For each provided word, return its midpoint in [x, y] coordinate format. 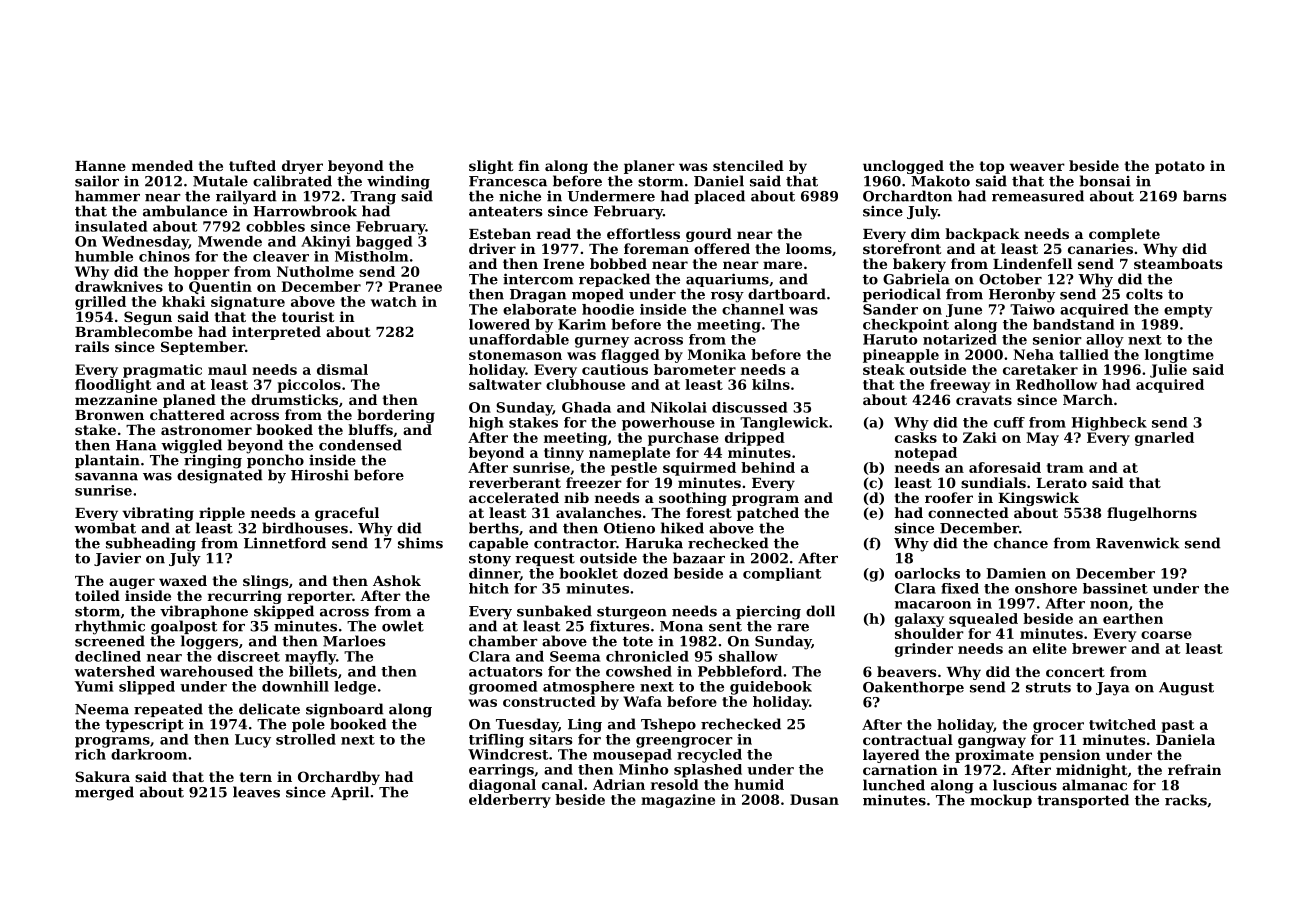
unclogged [903, 167]
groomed [503, 688]
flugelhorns [1152, 514]
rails [92, 346]
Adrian [619, 784]
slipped [147, 688]
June [964, 310]
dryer [302, 167]
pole [308, 725]
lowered [499, 324]
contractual [908, 739]
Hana [136, 445]
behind [768, 467]
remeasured [1038, 196]
